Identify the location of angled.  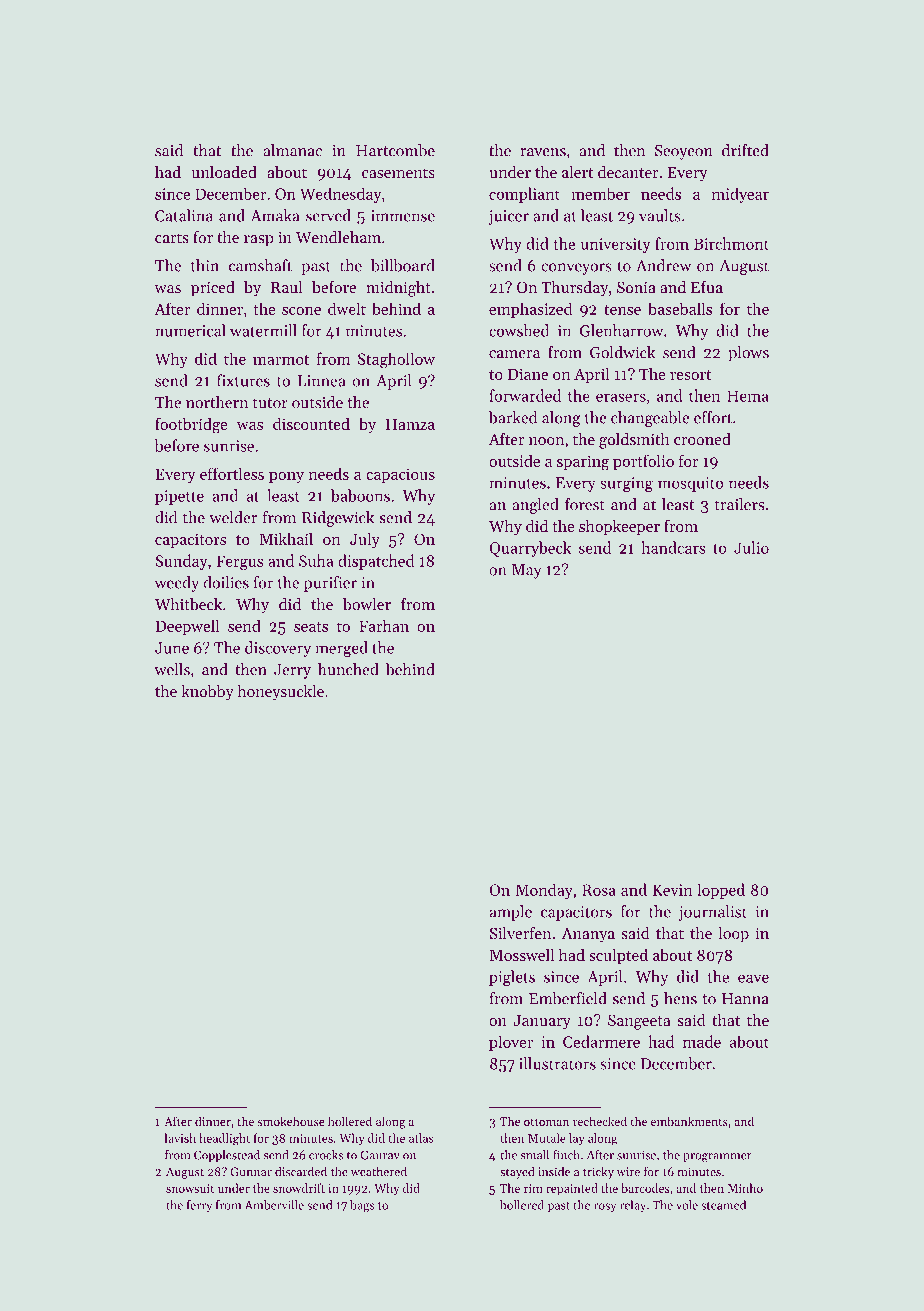
(536, 506).
